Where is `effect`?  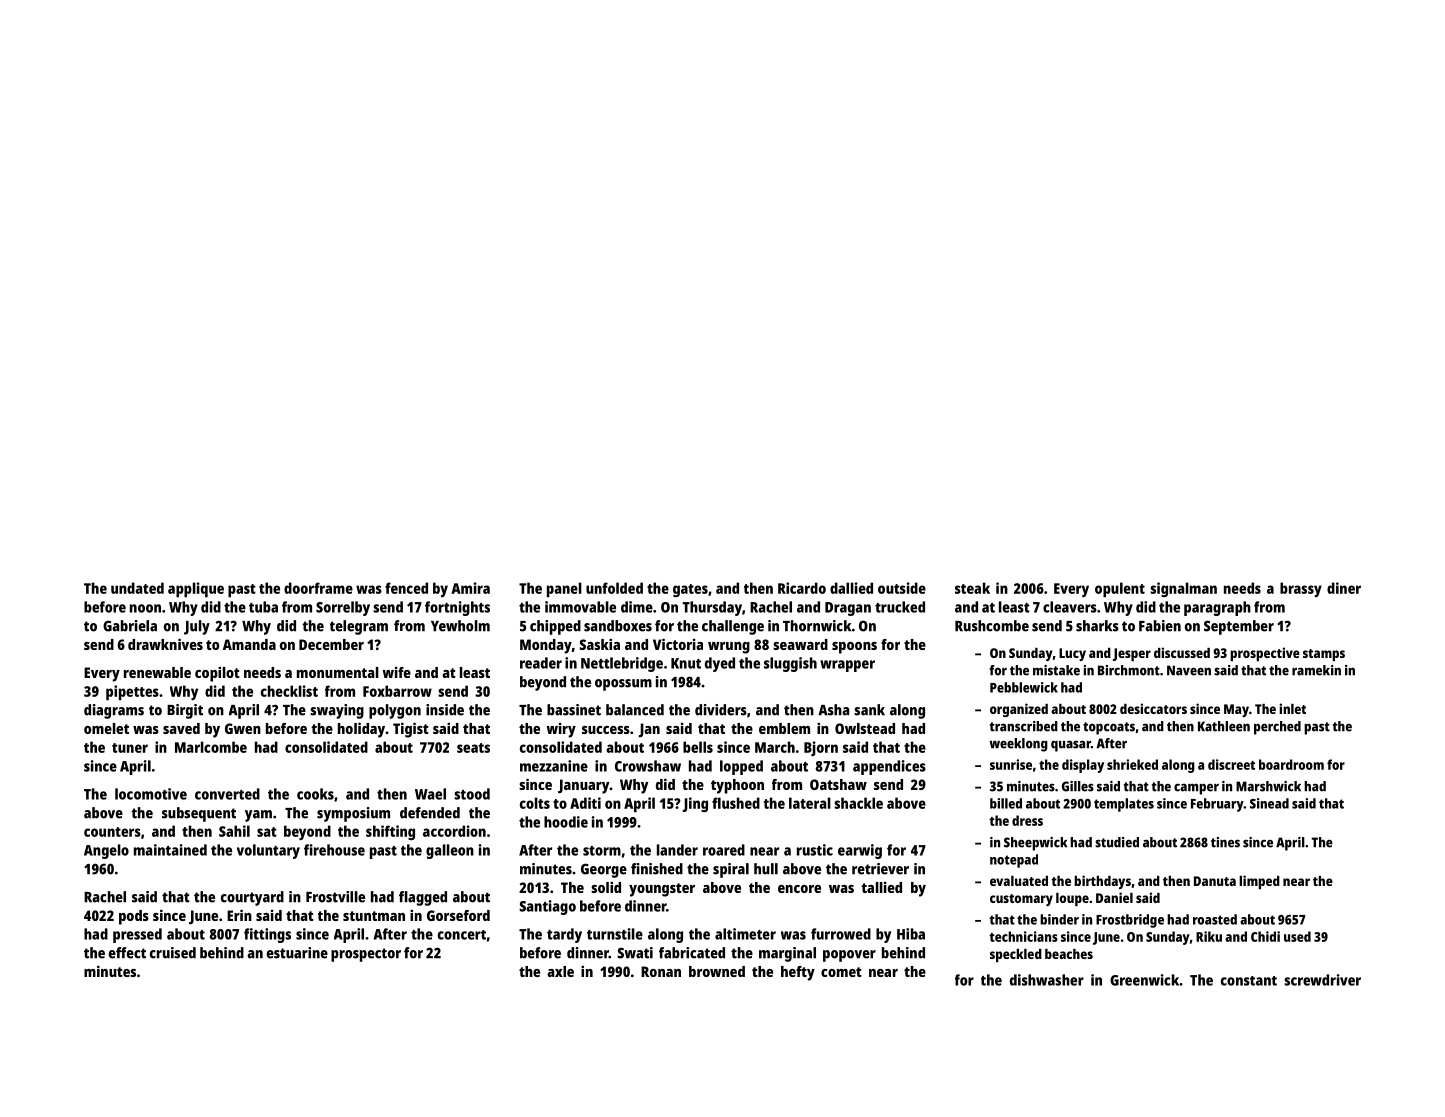 effect is located at coordinates (127, 953).
